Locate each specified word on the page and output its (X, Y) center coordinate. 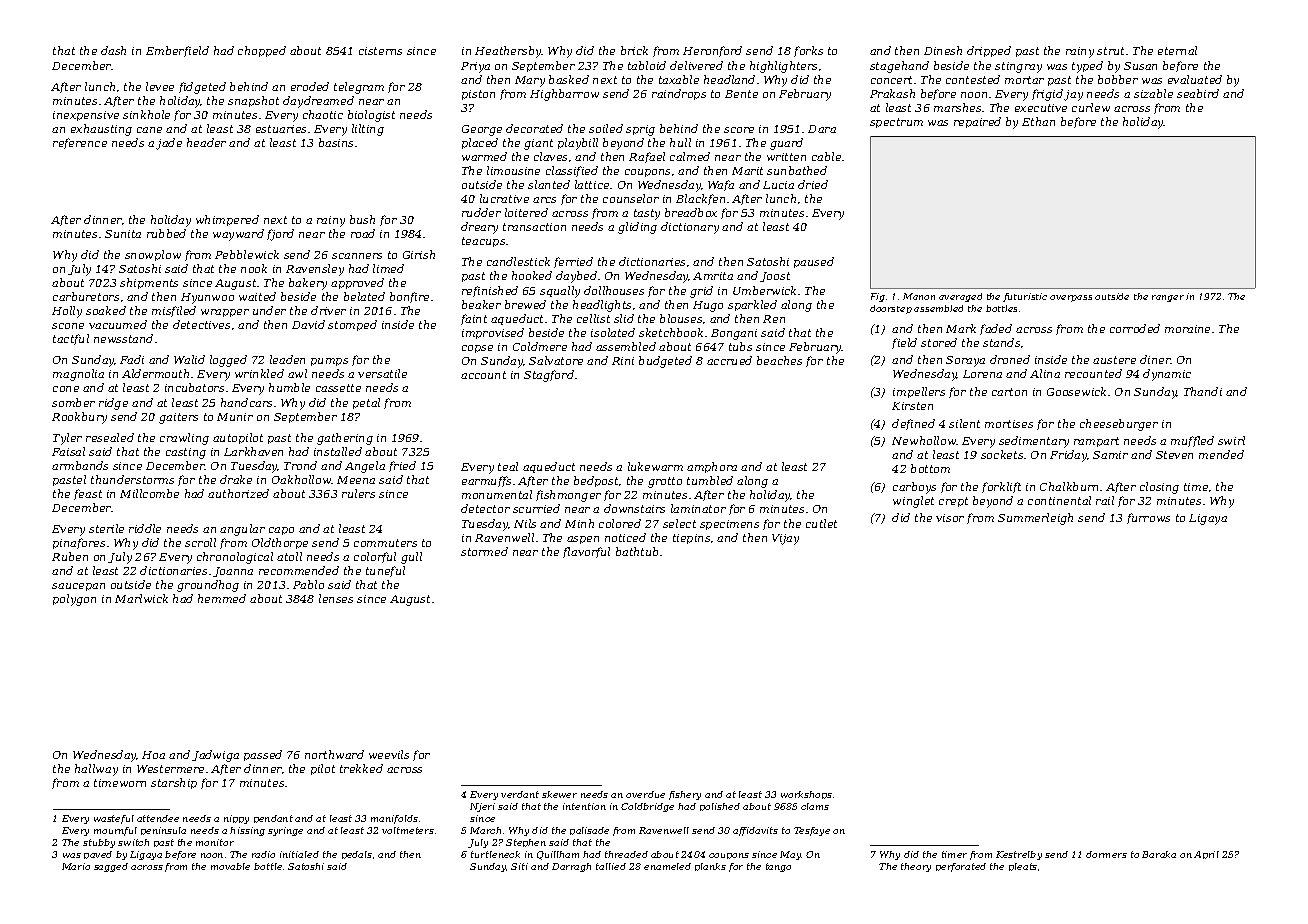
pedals (357, 855)
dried (813, 184)
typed (1087, 67)
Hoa (153, 755)
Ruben (70, 556)
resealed (110, 437)
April (1206, 855)
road (363, 233)
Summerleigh (1035, 519)
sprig (640, 130)
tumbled (710, 480)
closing (1159, 488)
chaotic (323, 114)
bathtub (637, 551)
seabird (1198, 93)
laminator (698, 508)
